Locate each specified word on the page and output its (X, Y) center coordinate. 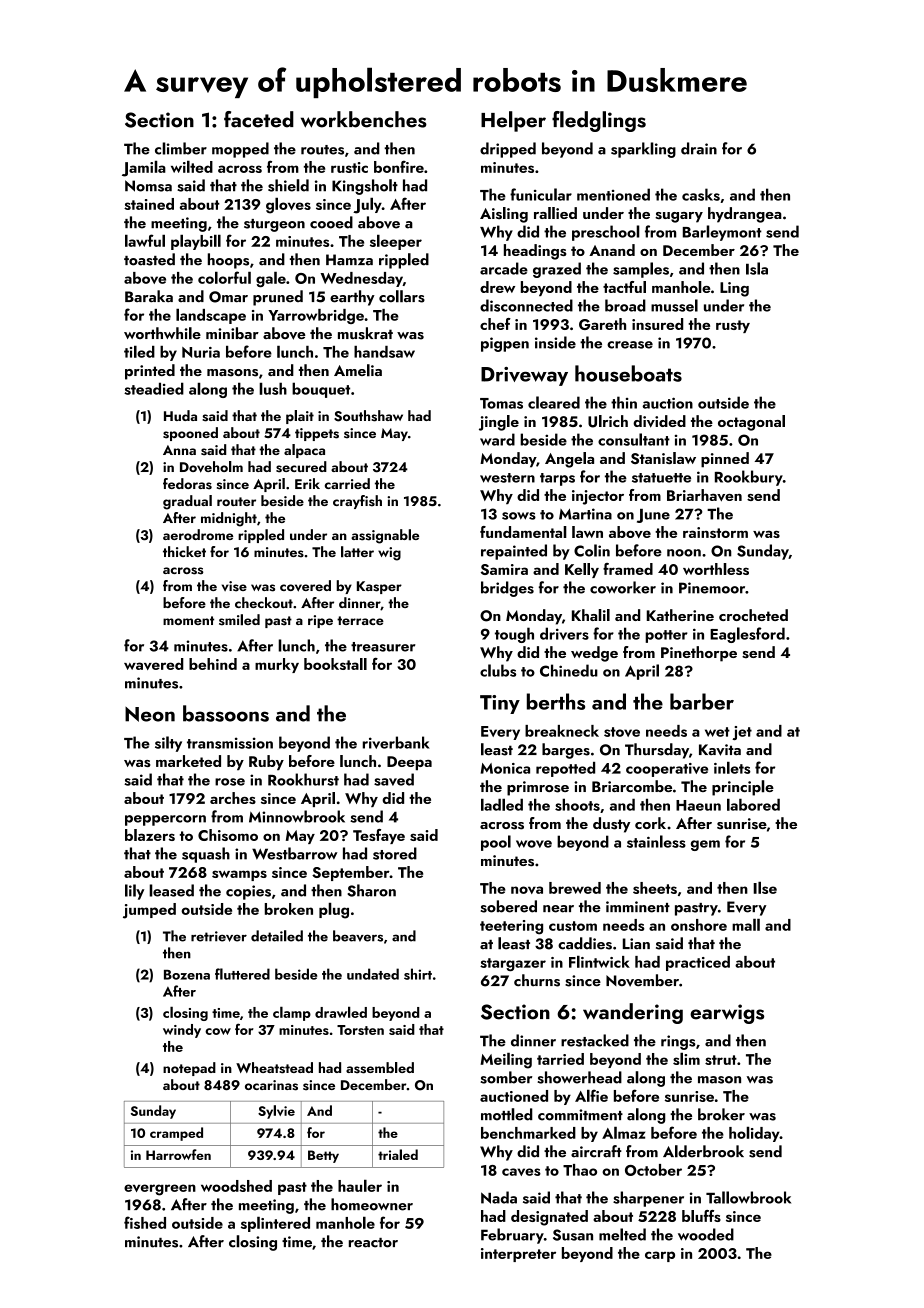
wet (717, 732)
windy (182, 1031)
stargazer (513, 965)
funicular (541, 194)
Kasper (379, 587)
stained (149, 204)
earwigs (727, 1014)
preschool (606, 233)
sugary (679, 217)
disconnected (526, 305)
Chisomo (228, 835)
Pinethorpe (699, 654)
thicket (184, 551)
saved (394, 779)
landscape (211, 316)
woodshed (236, 1186)
